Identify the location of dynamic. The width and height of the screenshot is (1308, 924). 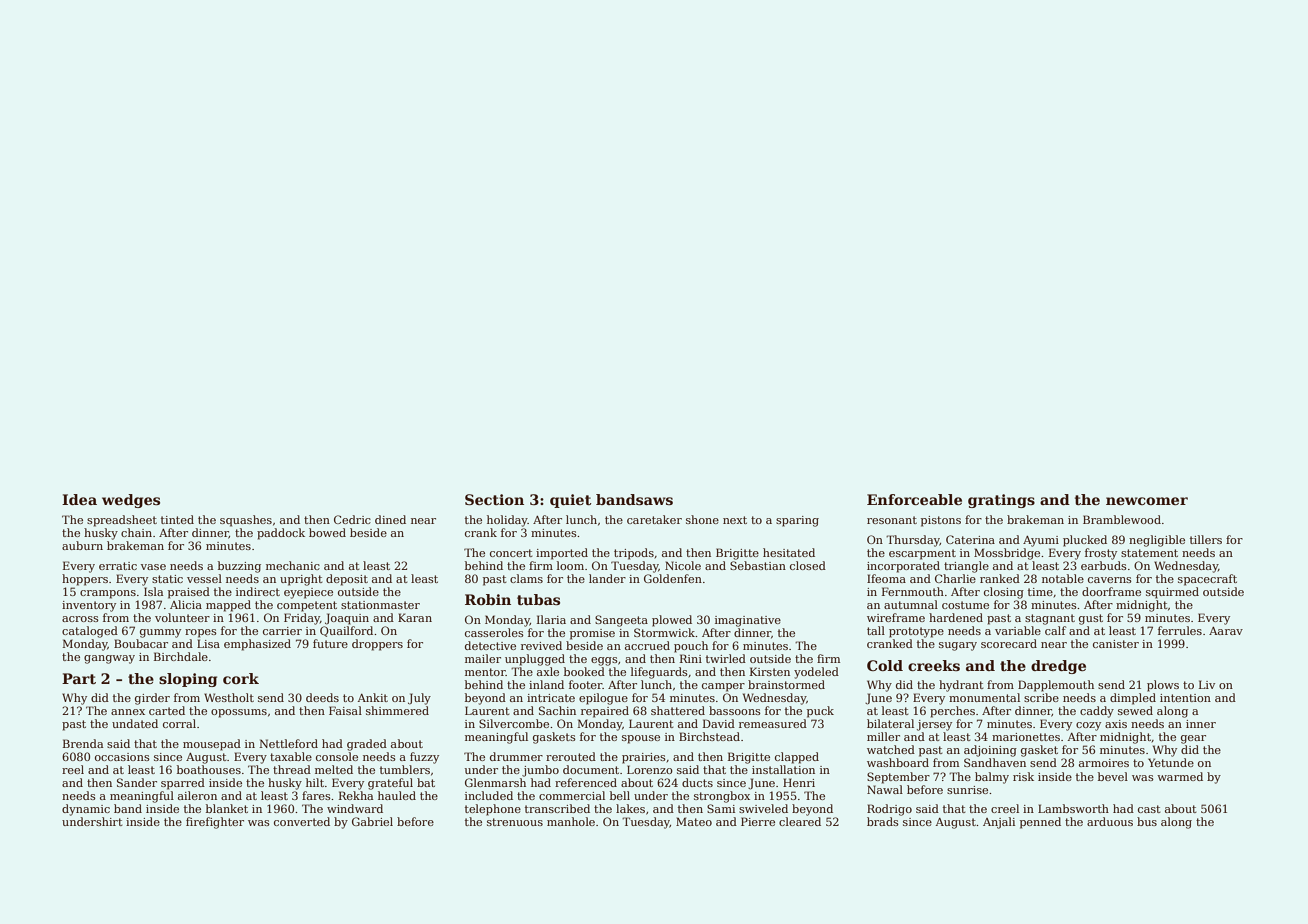
(86, 810).
